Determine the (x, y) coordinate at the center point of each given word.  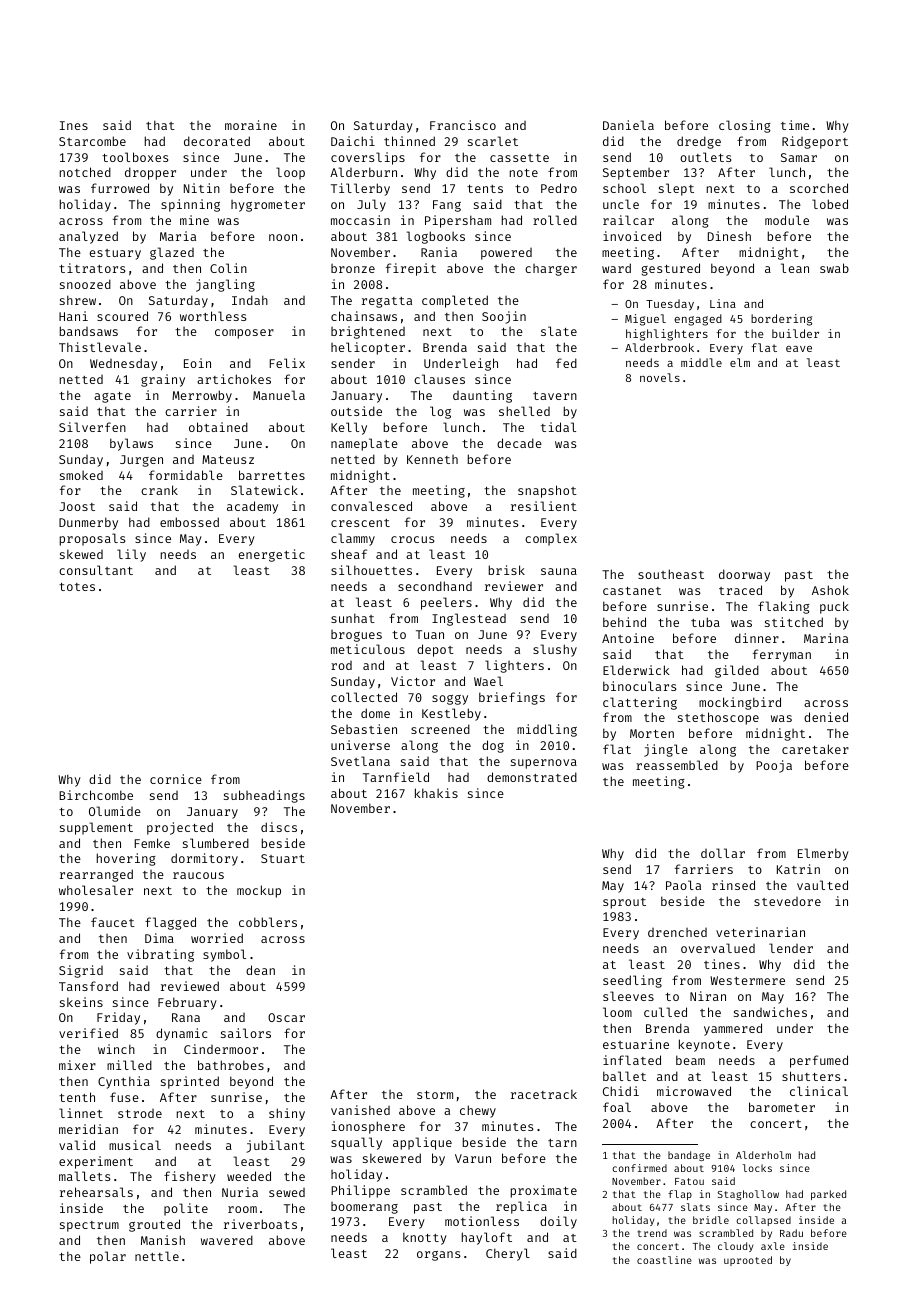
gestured (671, 269)
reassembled (677, 765)
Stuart (283, 858)
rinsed (733, 885)
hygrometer (268, 206)
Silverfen (92, 427)
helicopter (368, 348)
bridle (711, 1220)
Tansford (88, 986)
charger (551, 270)
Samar (799, 157)
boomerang (364, 1208)
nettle (157, 1256)
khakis (436, 793)
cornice (176, 779)
